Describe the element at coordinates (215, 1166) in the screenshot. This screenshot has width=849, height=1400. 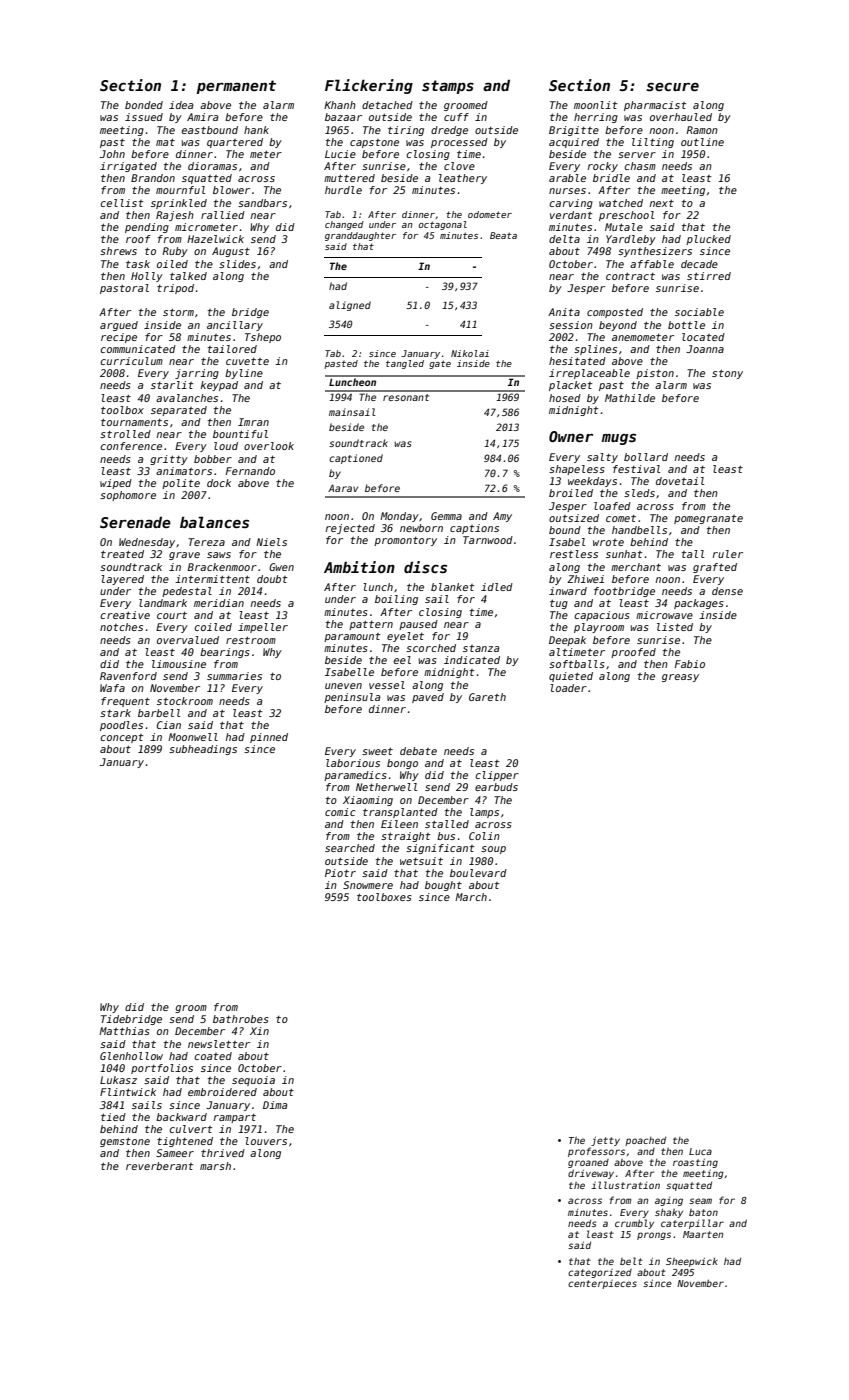
I see `marsh` at that location.
